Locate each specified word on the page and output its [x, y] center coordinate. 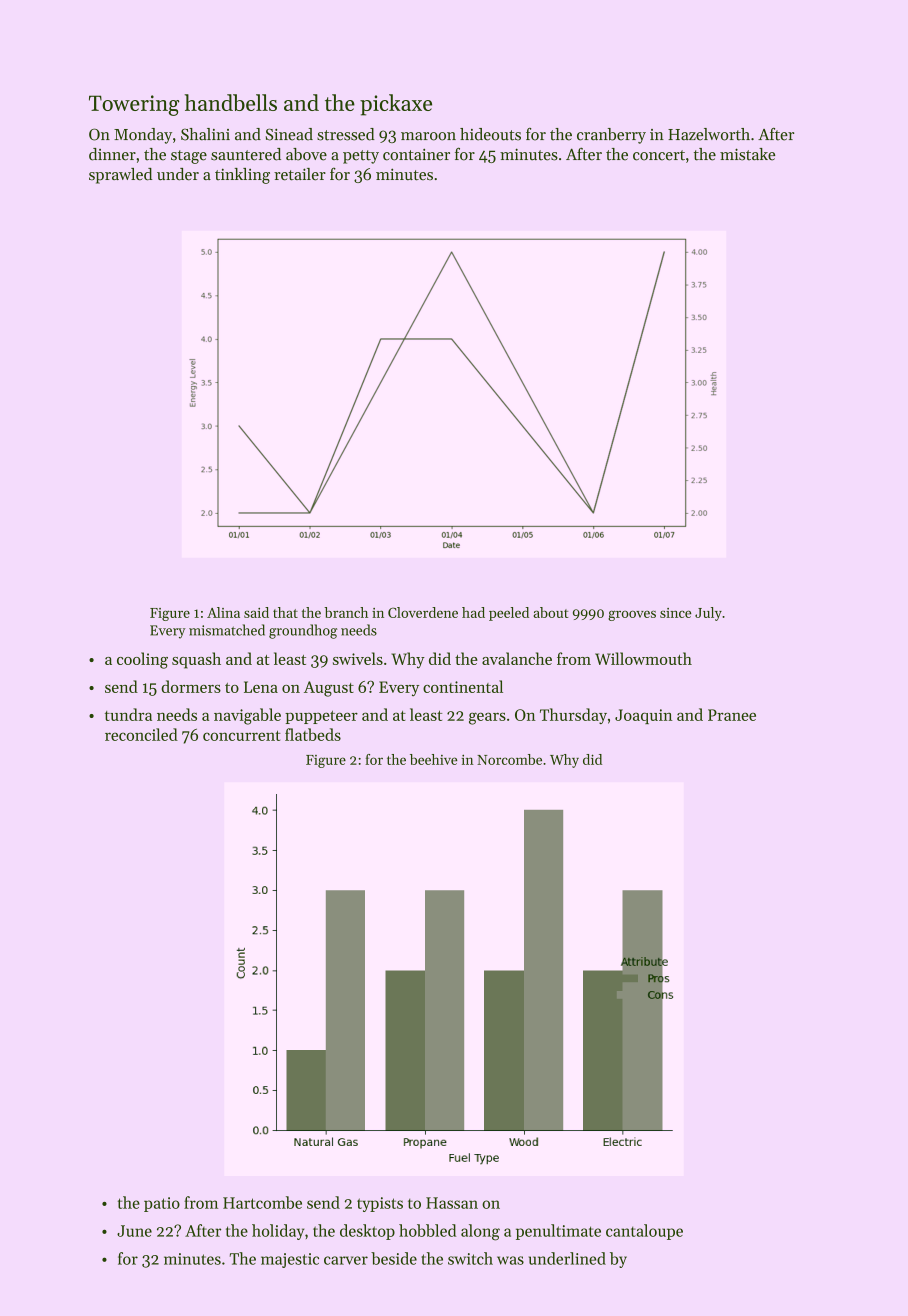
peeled [509, 614]
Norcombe [509, 759]
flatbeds [313, 734]
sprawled [120, 176]
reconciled [141, 734]
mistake [747, 154]
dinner [112, 154]
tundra [128, 714]
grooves [632, 615]
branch [346, 612]
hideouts [490, 134]
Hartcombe [262, 1202]
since [675, 613]
